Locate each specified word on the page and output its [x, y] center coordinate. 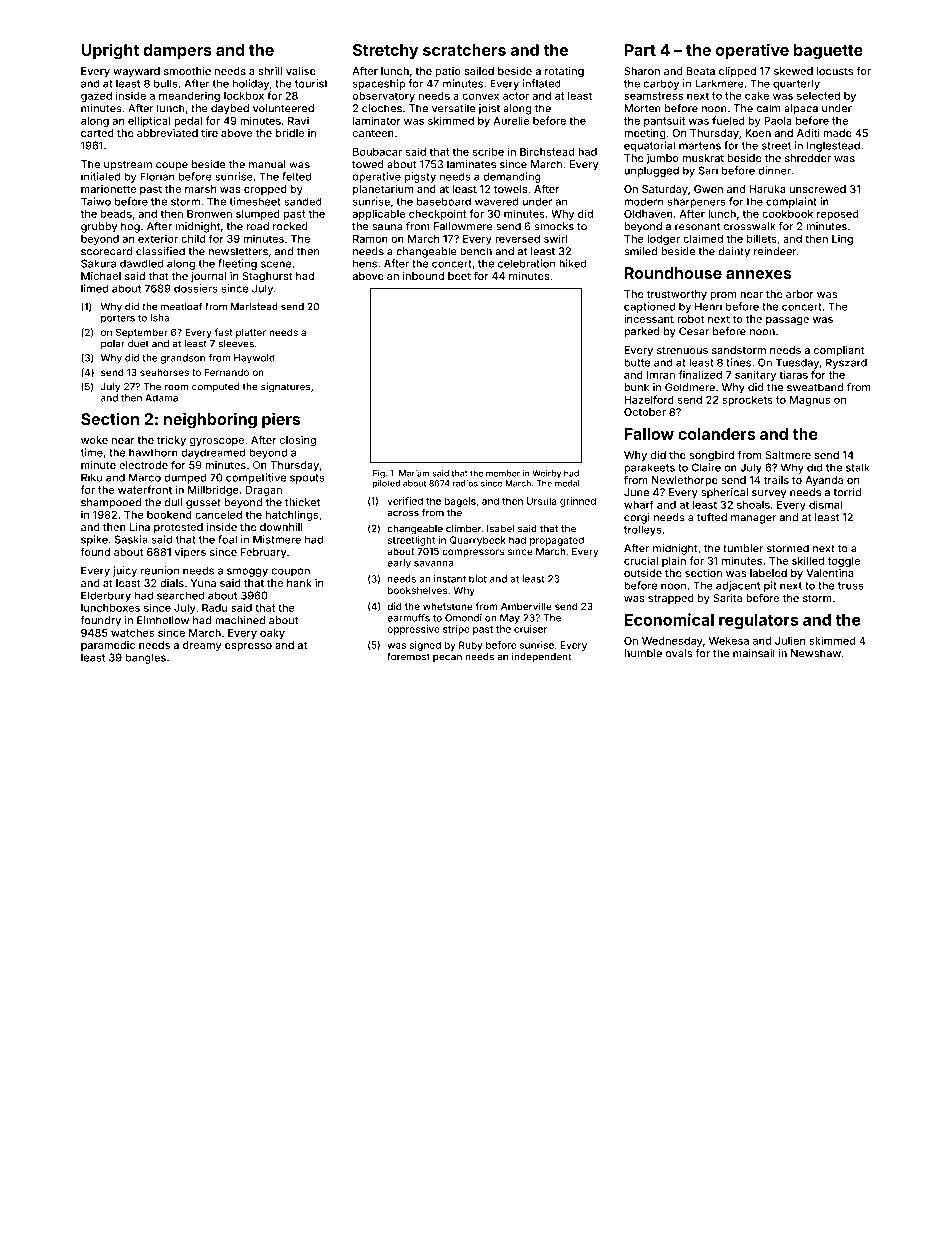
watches [132, 633]
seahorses [164, 372]
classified [160, 251]
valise [301, 71]
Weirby [546, 474]
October [645, 412]
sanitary [755, 375]
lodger [663, 240]
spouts [307, 479]
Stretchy [385, 51]
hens [365, 263]
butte [637, 362]
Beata [701, 71]
